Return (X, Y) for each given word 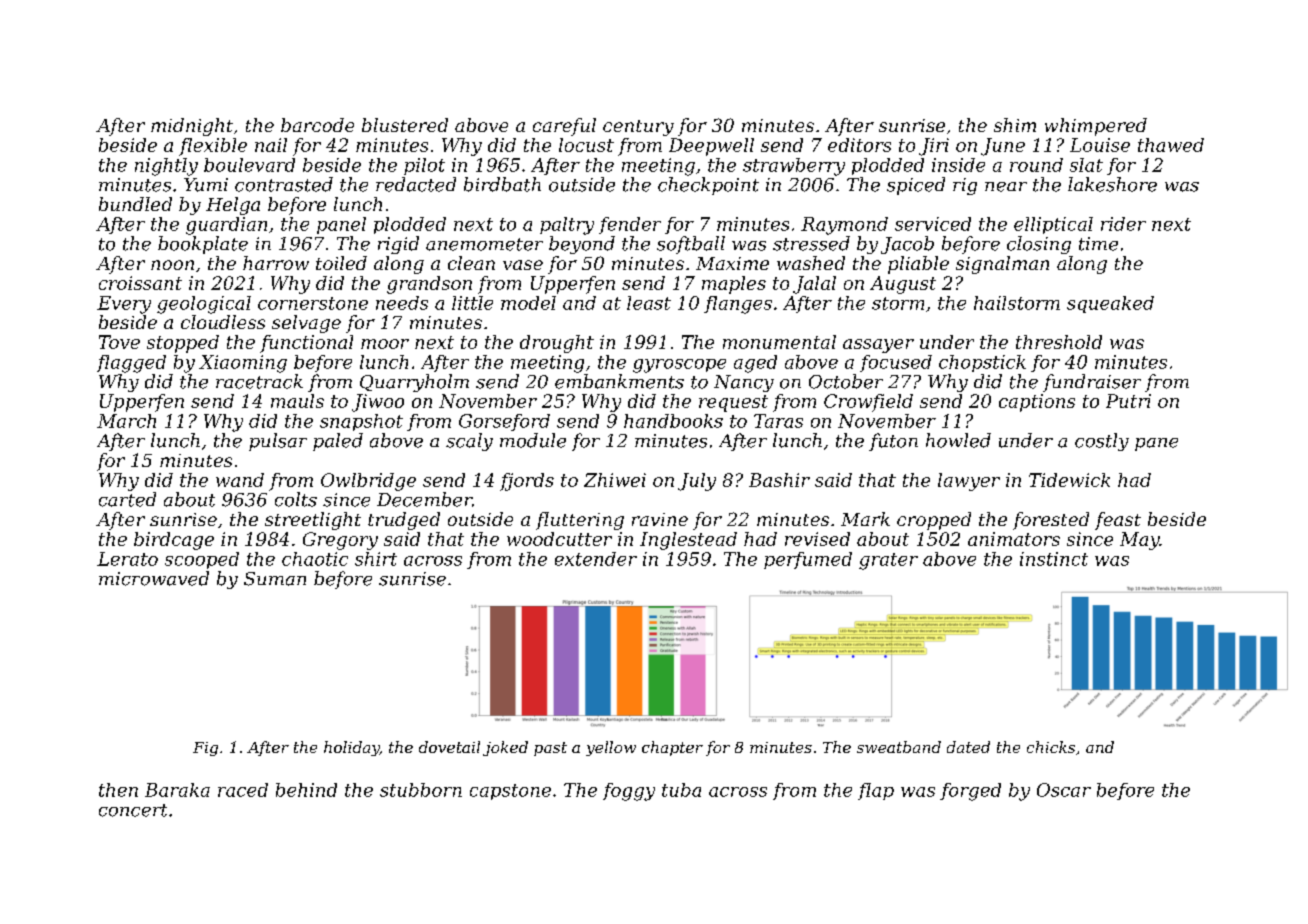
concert (133, 810)
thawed (1171, 145)
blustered (405, 125)
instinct (1054, 559)
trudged (404, 521)
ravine (660, 519)
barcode (317, 125)
